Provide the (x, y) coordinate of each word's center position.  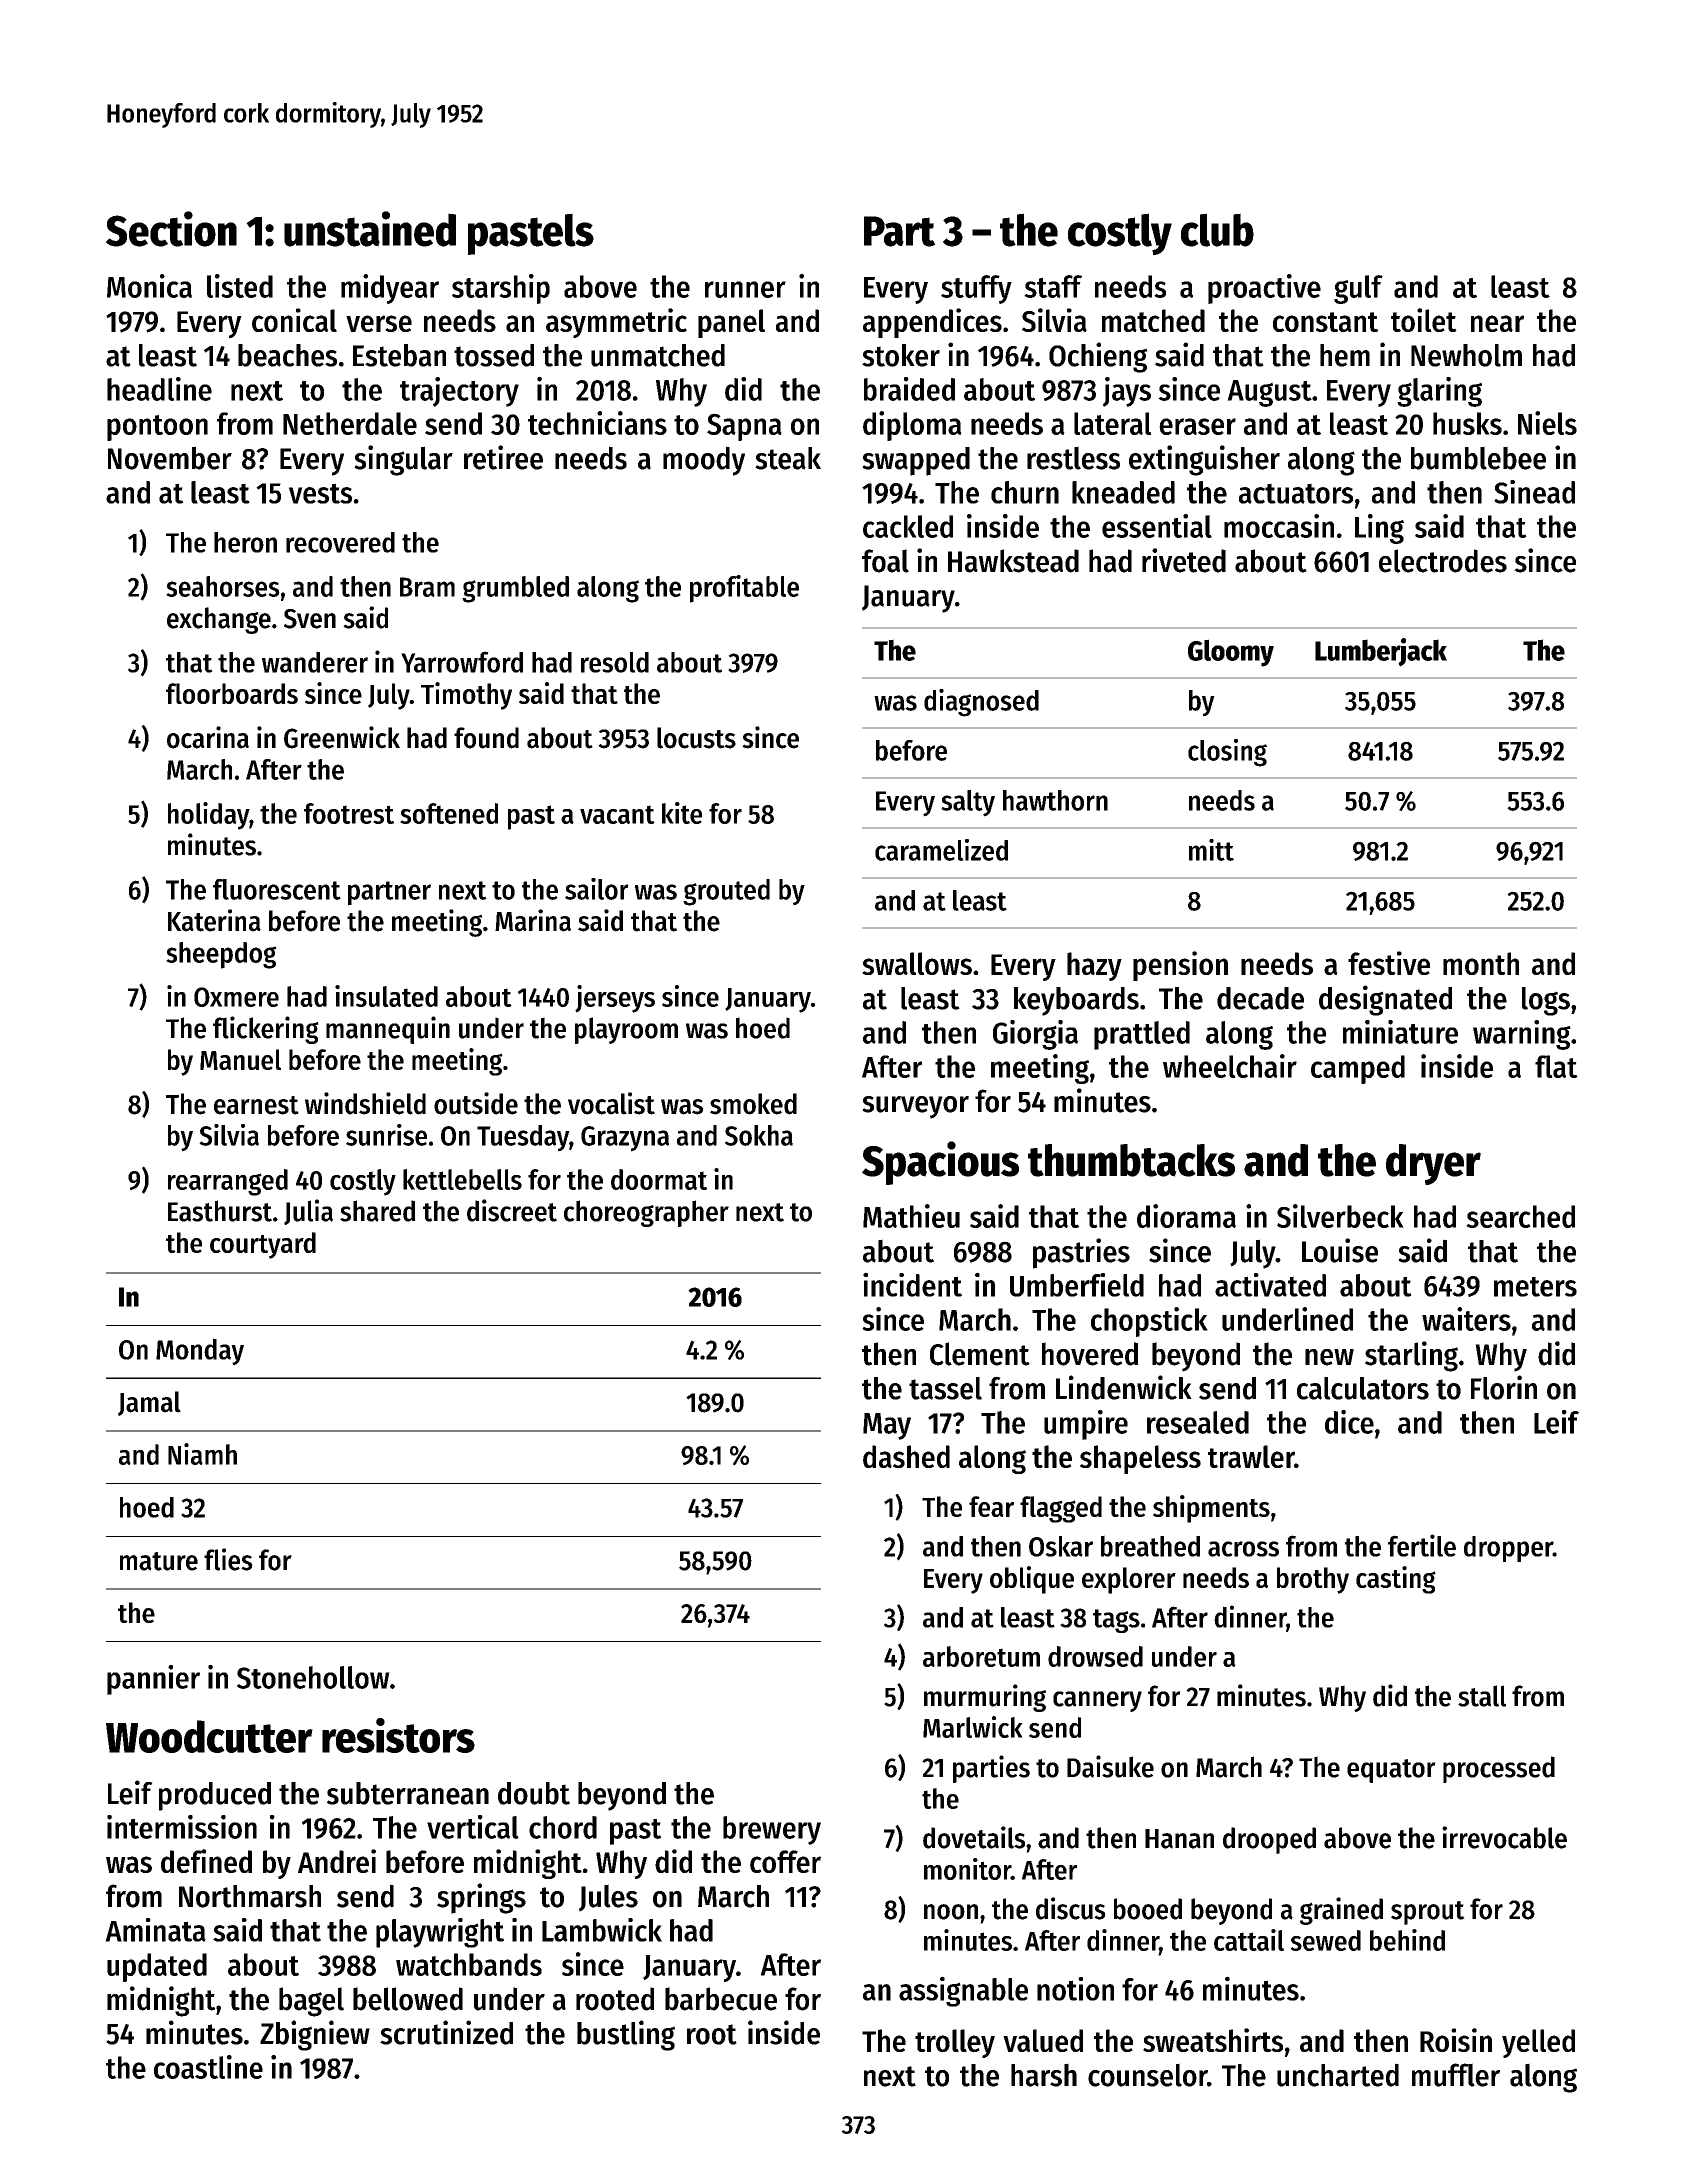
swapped (916, 461)
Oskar (1061, 1546)
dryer (1433, 1164)
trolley (955, 2043)
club (1217, 230)
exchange (219, 620)
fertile (1422, 1545)
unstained (370, 229)
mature (159, 1561)
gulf (1358, 289)
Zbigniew (315, 2035)
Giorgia (1035, 1035)
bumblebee (1478, 458)
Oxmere (236, 997)
